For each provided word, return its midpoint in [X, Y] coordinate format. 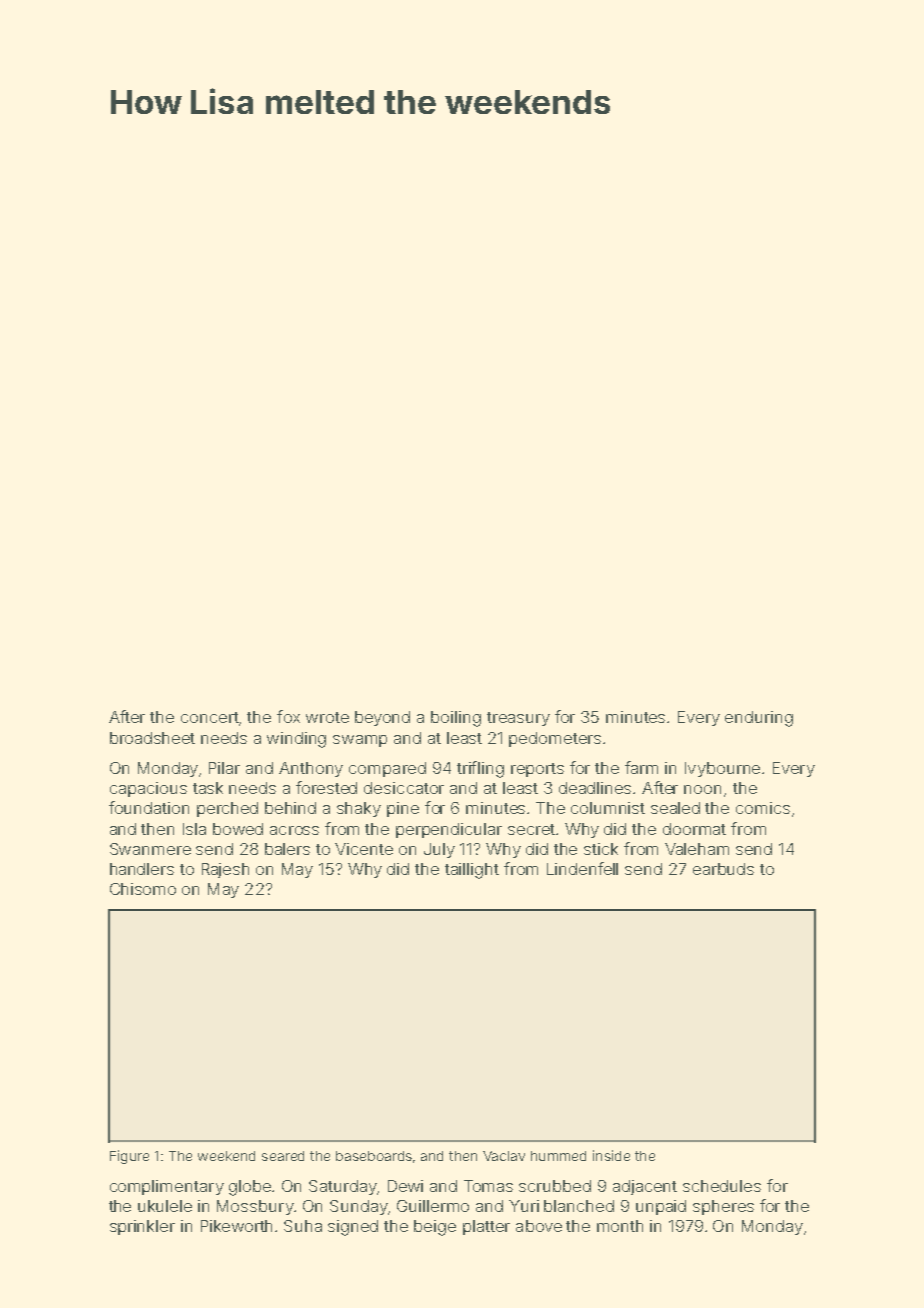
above [539, 1226]
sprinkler [142, 1227]
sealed [675, 808]
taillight [472, 871]
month [620, 1226]
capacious [148, 789]
